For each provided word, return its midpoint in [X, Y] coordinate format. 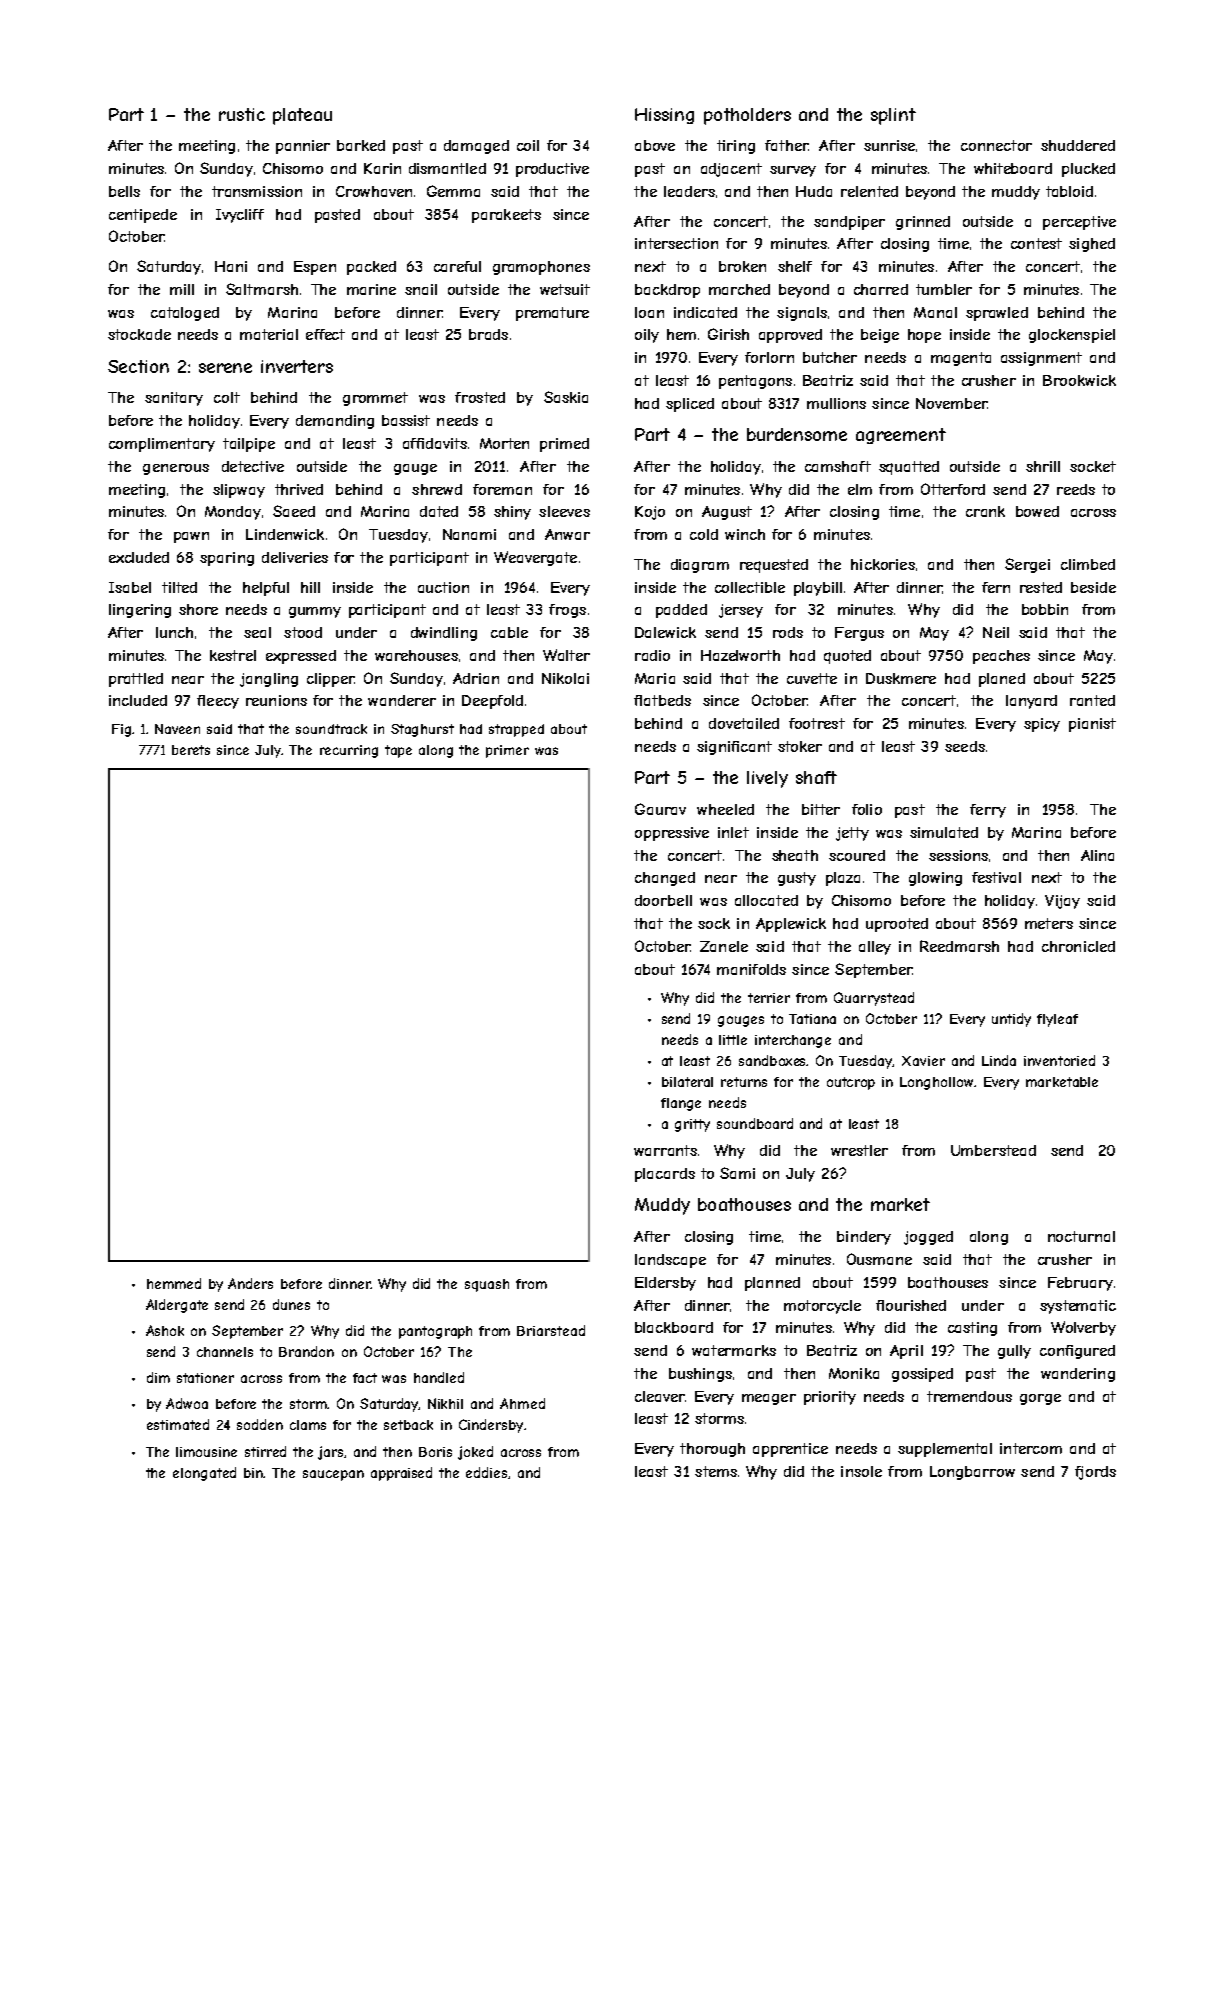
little [733, 1040]
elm [860, 489]
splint [893, 116]
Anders [250, 1283]
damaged [476, 147]
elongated [204, 1474]
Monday [233, 513]
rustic [242, 114]
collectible [750, 587]
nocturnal [1081, 1236]
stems [716, 1471]
